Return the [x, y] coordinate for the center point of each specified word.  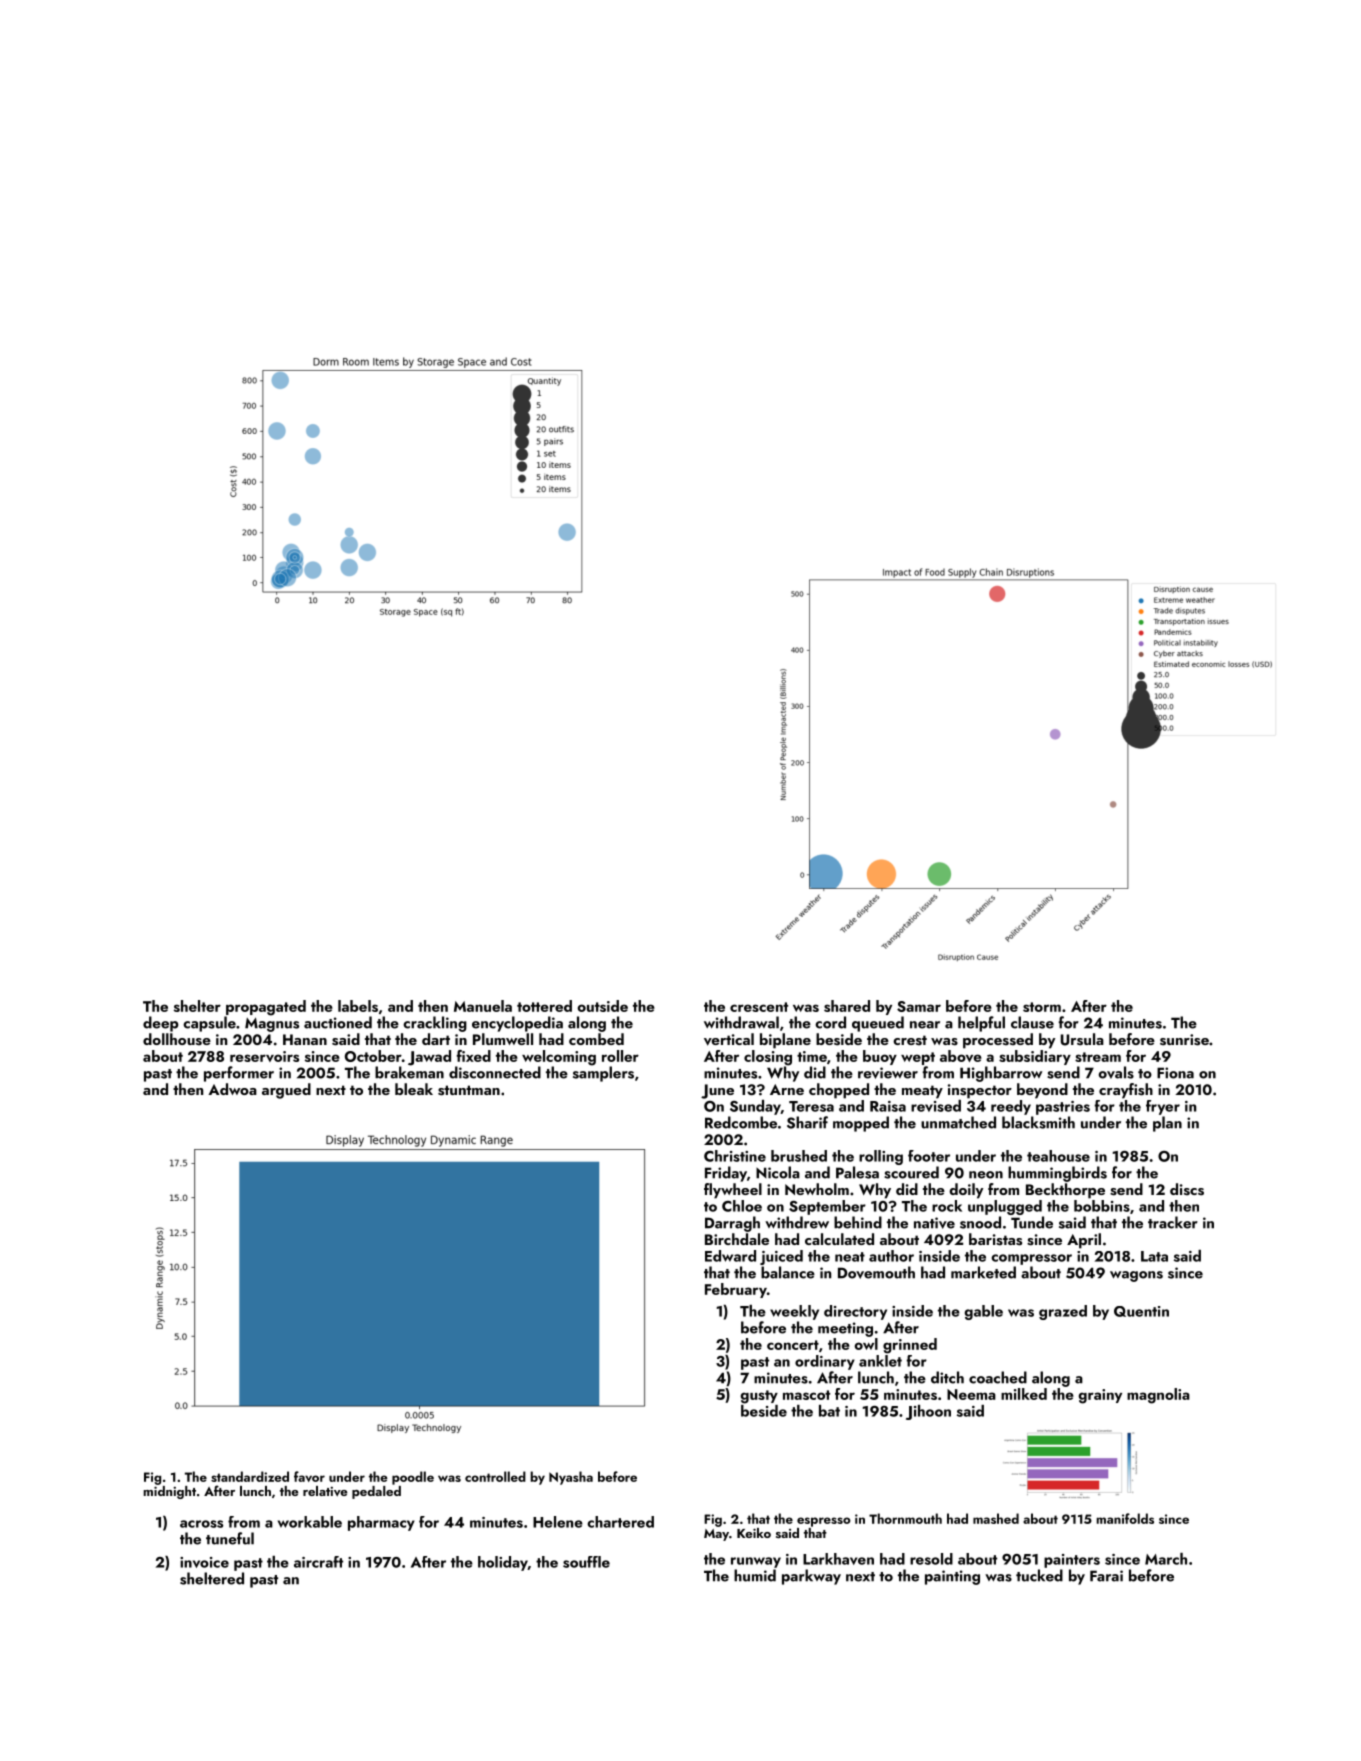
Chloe [742, 1206]
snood [980, 1222]
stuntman [469, 1090]
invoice [204, 1562]
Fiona [1175, 1073]
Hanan [305, 1039]
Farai [1106, 1576]
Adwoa [232, 1089]
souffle [586, 1562]
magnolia [1158, 1396]
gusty [759, 1397]
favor [309, 1476]
